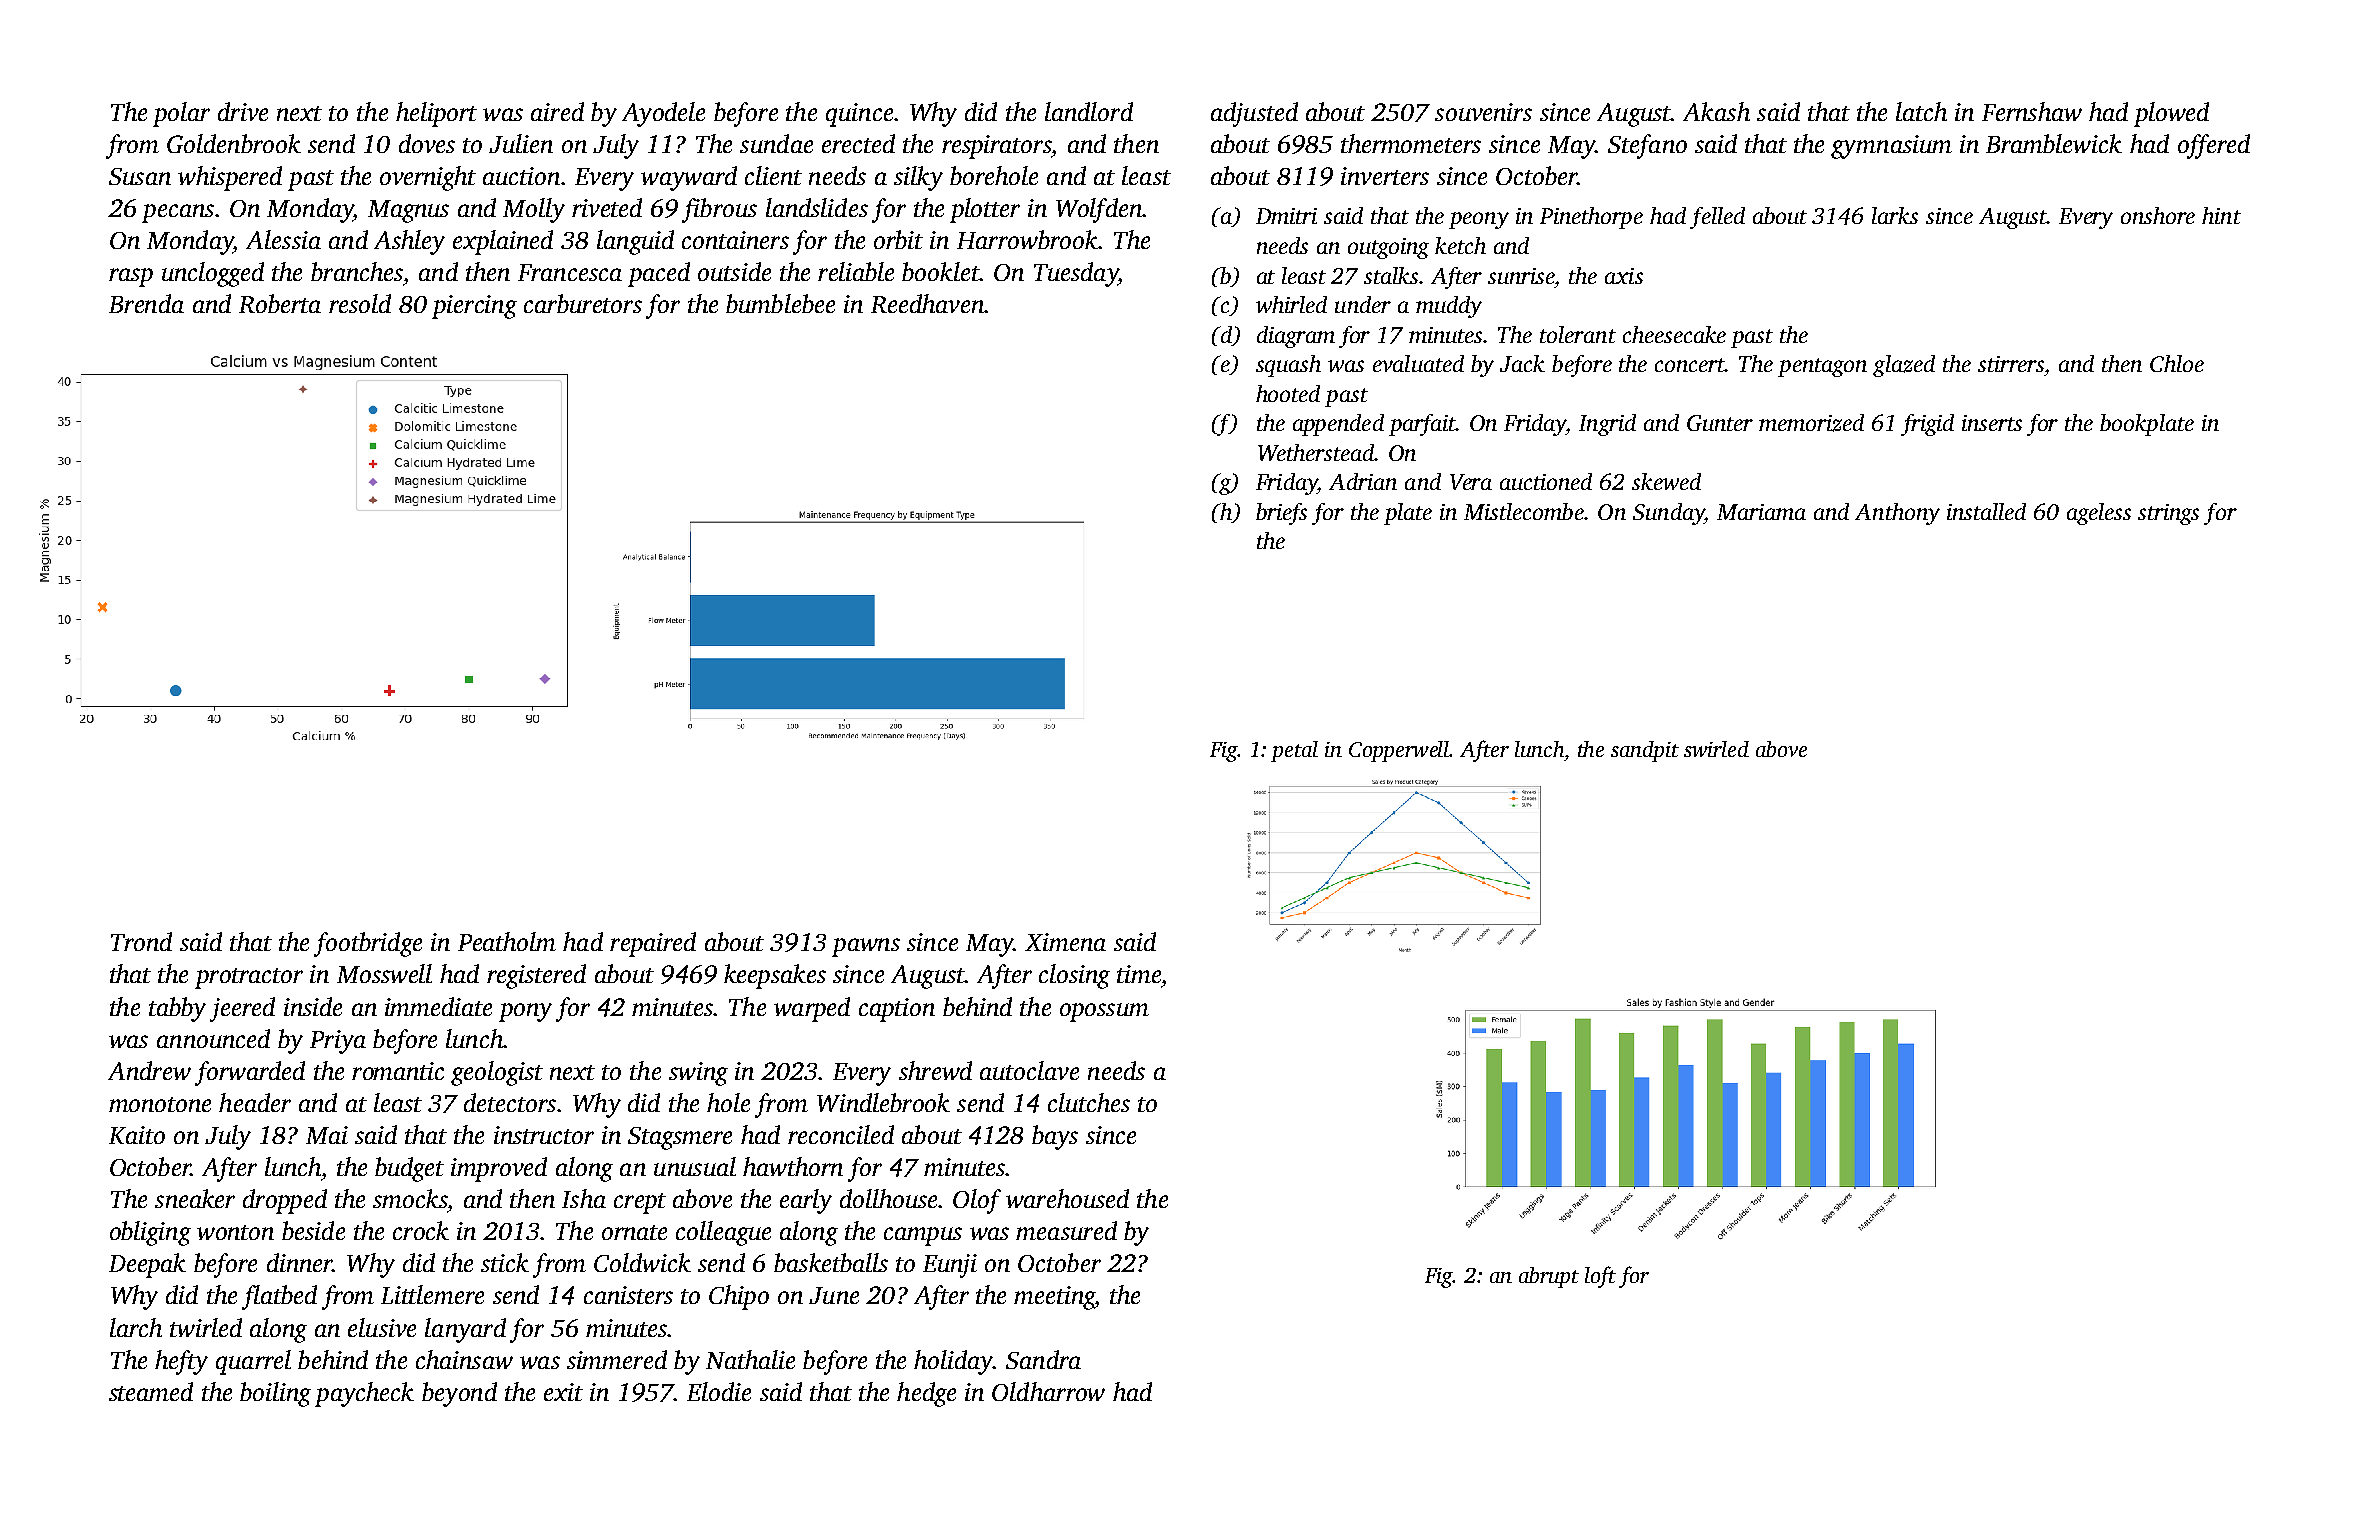 This screenshot has height=1540, width=2380. What do you see at coordinates (507, 941) in the screenshot?
I see `Peatholm` at bounding box center [507, 941].
